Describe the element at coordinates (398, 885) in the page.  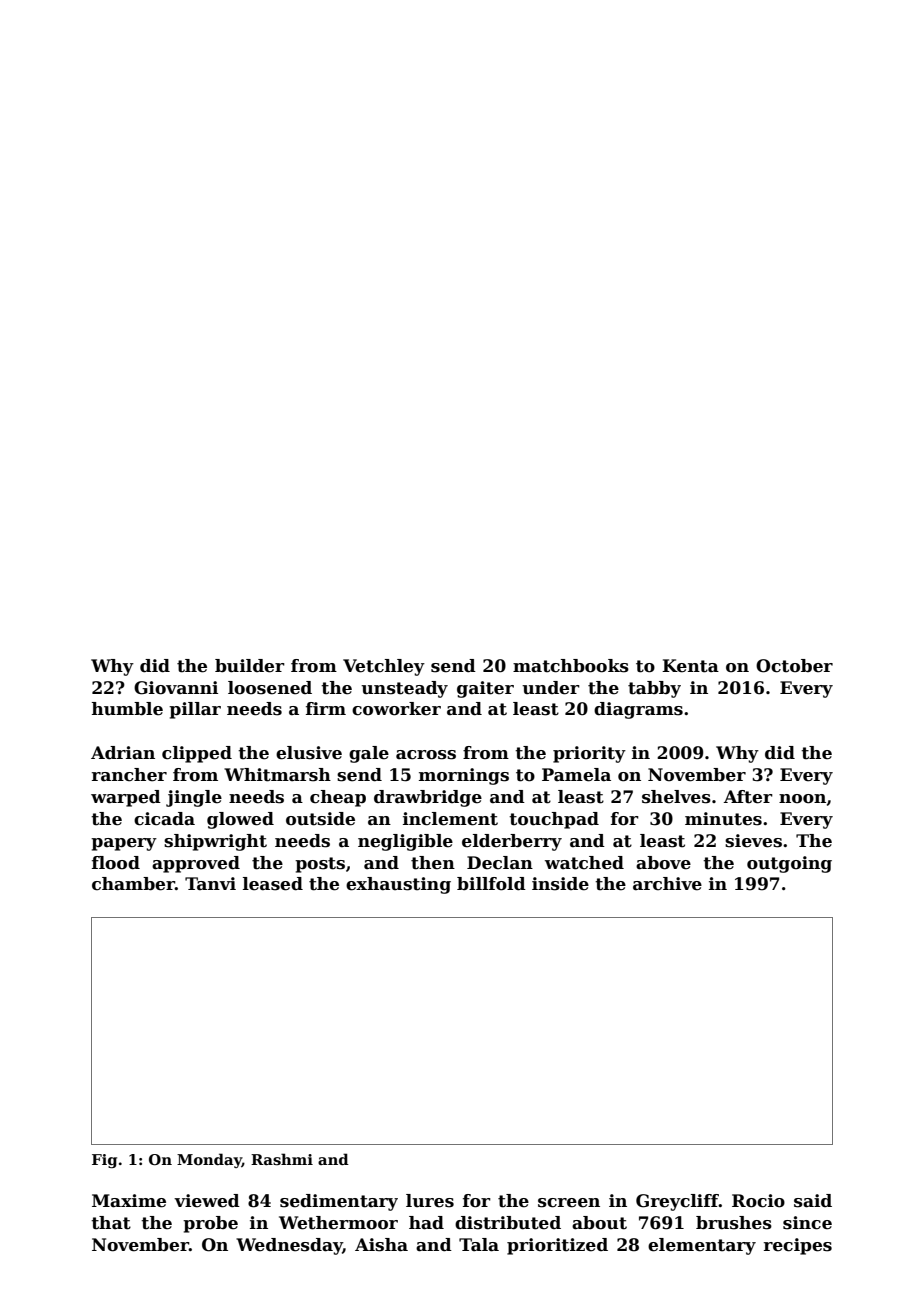
I see `exhausting` at that location.
